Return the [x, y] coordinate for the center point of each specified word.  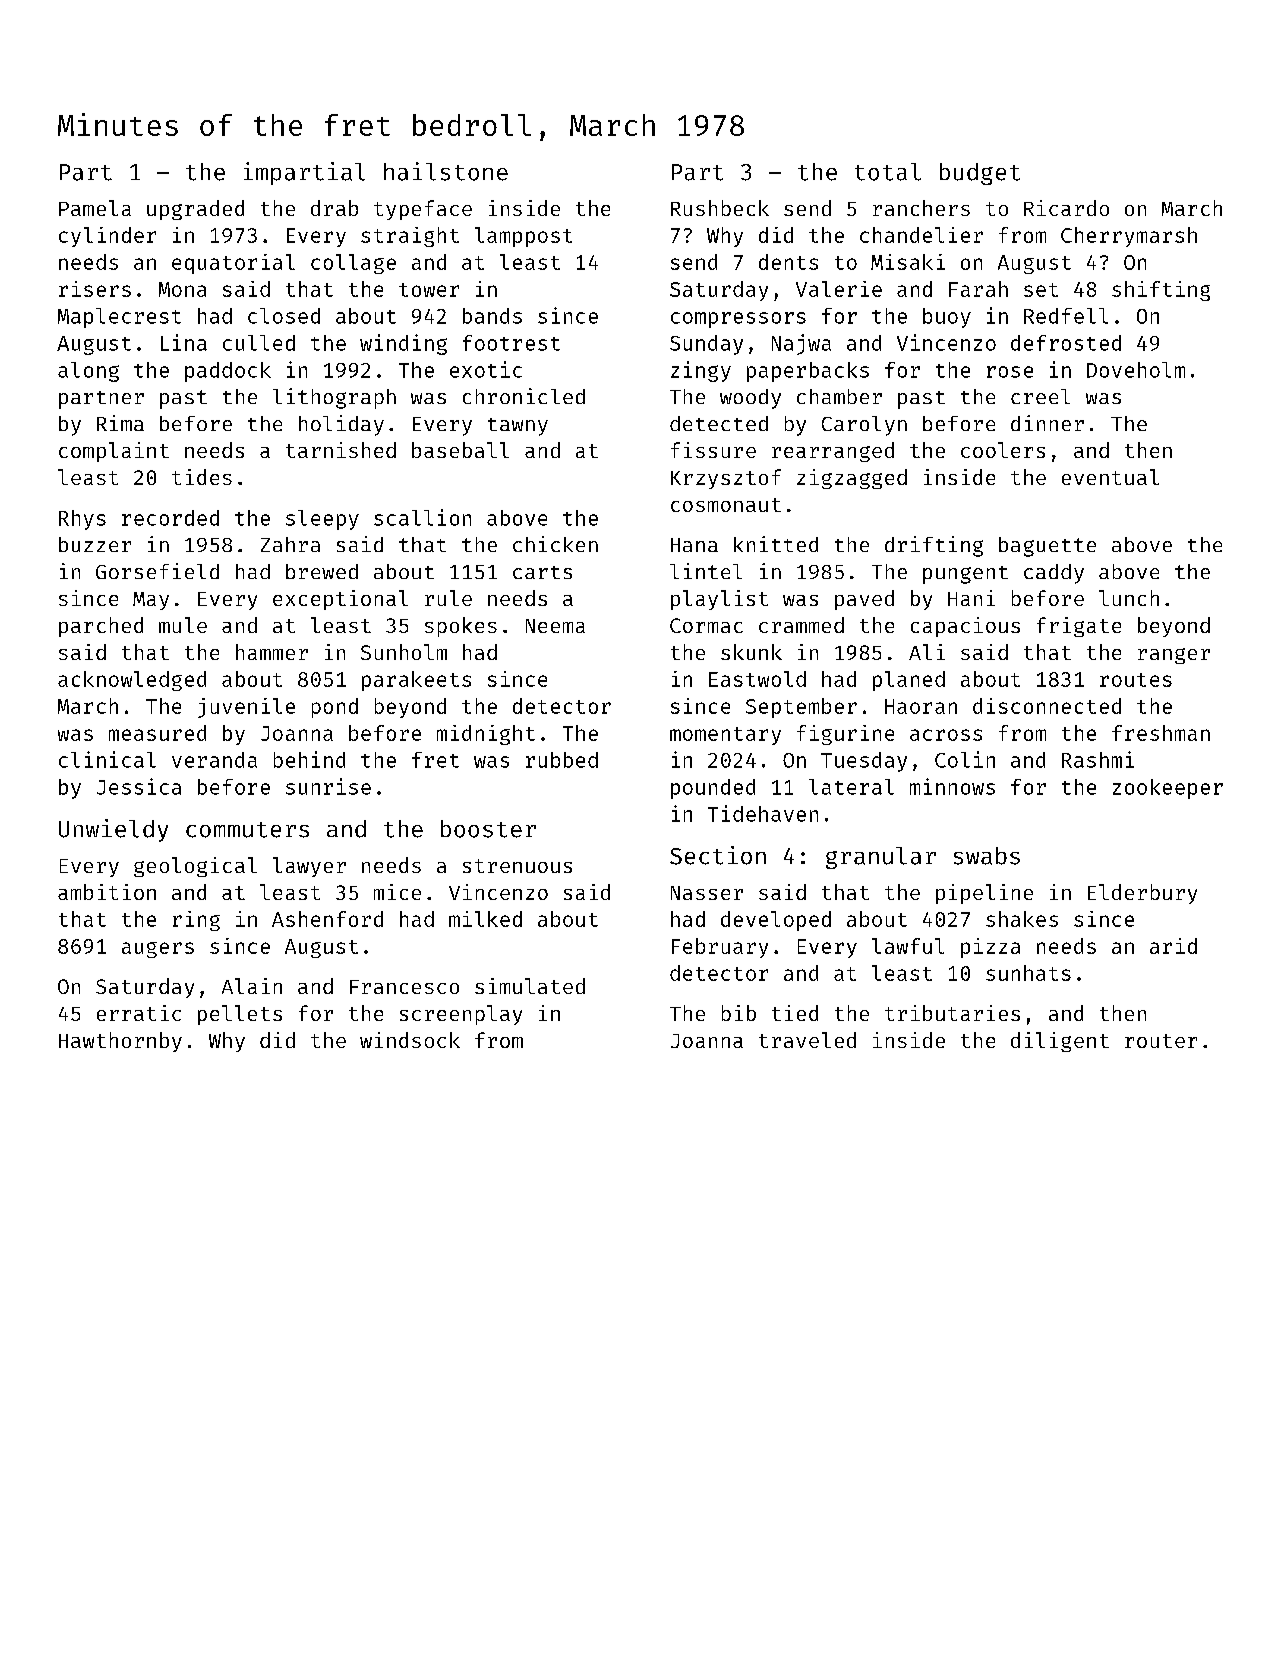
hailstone [446, 171]
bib [739, 1013]
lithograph [334, 398]
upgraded [195, 210]
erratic [139, 1013]
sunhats [1028, 973]
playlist [719, 600]
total [888, 172]
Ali [927, 652]
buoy [947, 318]
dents [788, 262]
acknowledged [132, 681]
